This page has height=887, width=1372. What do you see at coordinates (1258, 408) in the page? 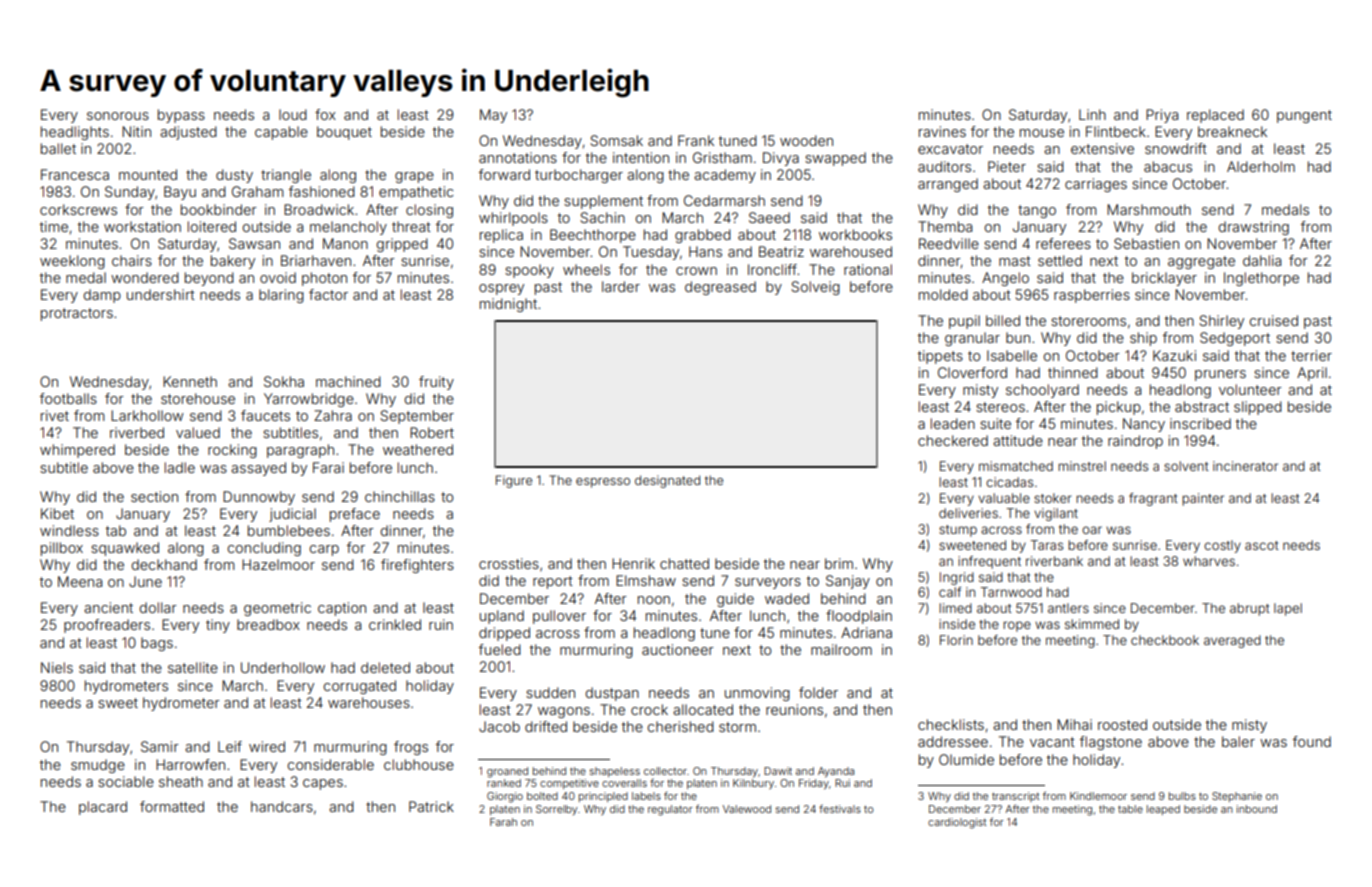
I see `slipped` at bounding box center [1258, 408].
